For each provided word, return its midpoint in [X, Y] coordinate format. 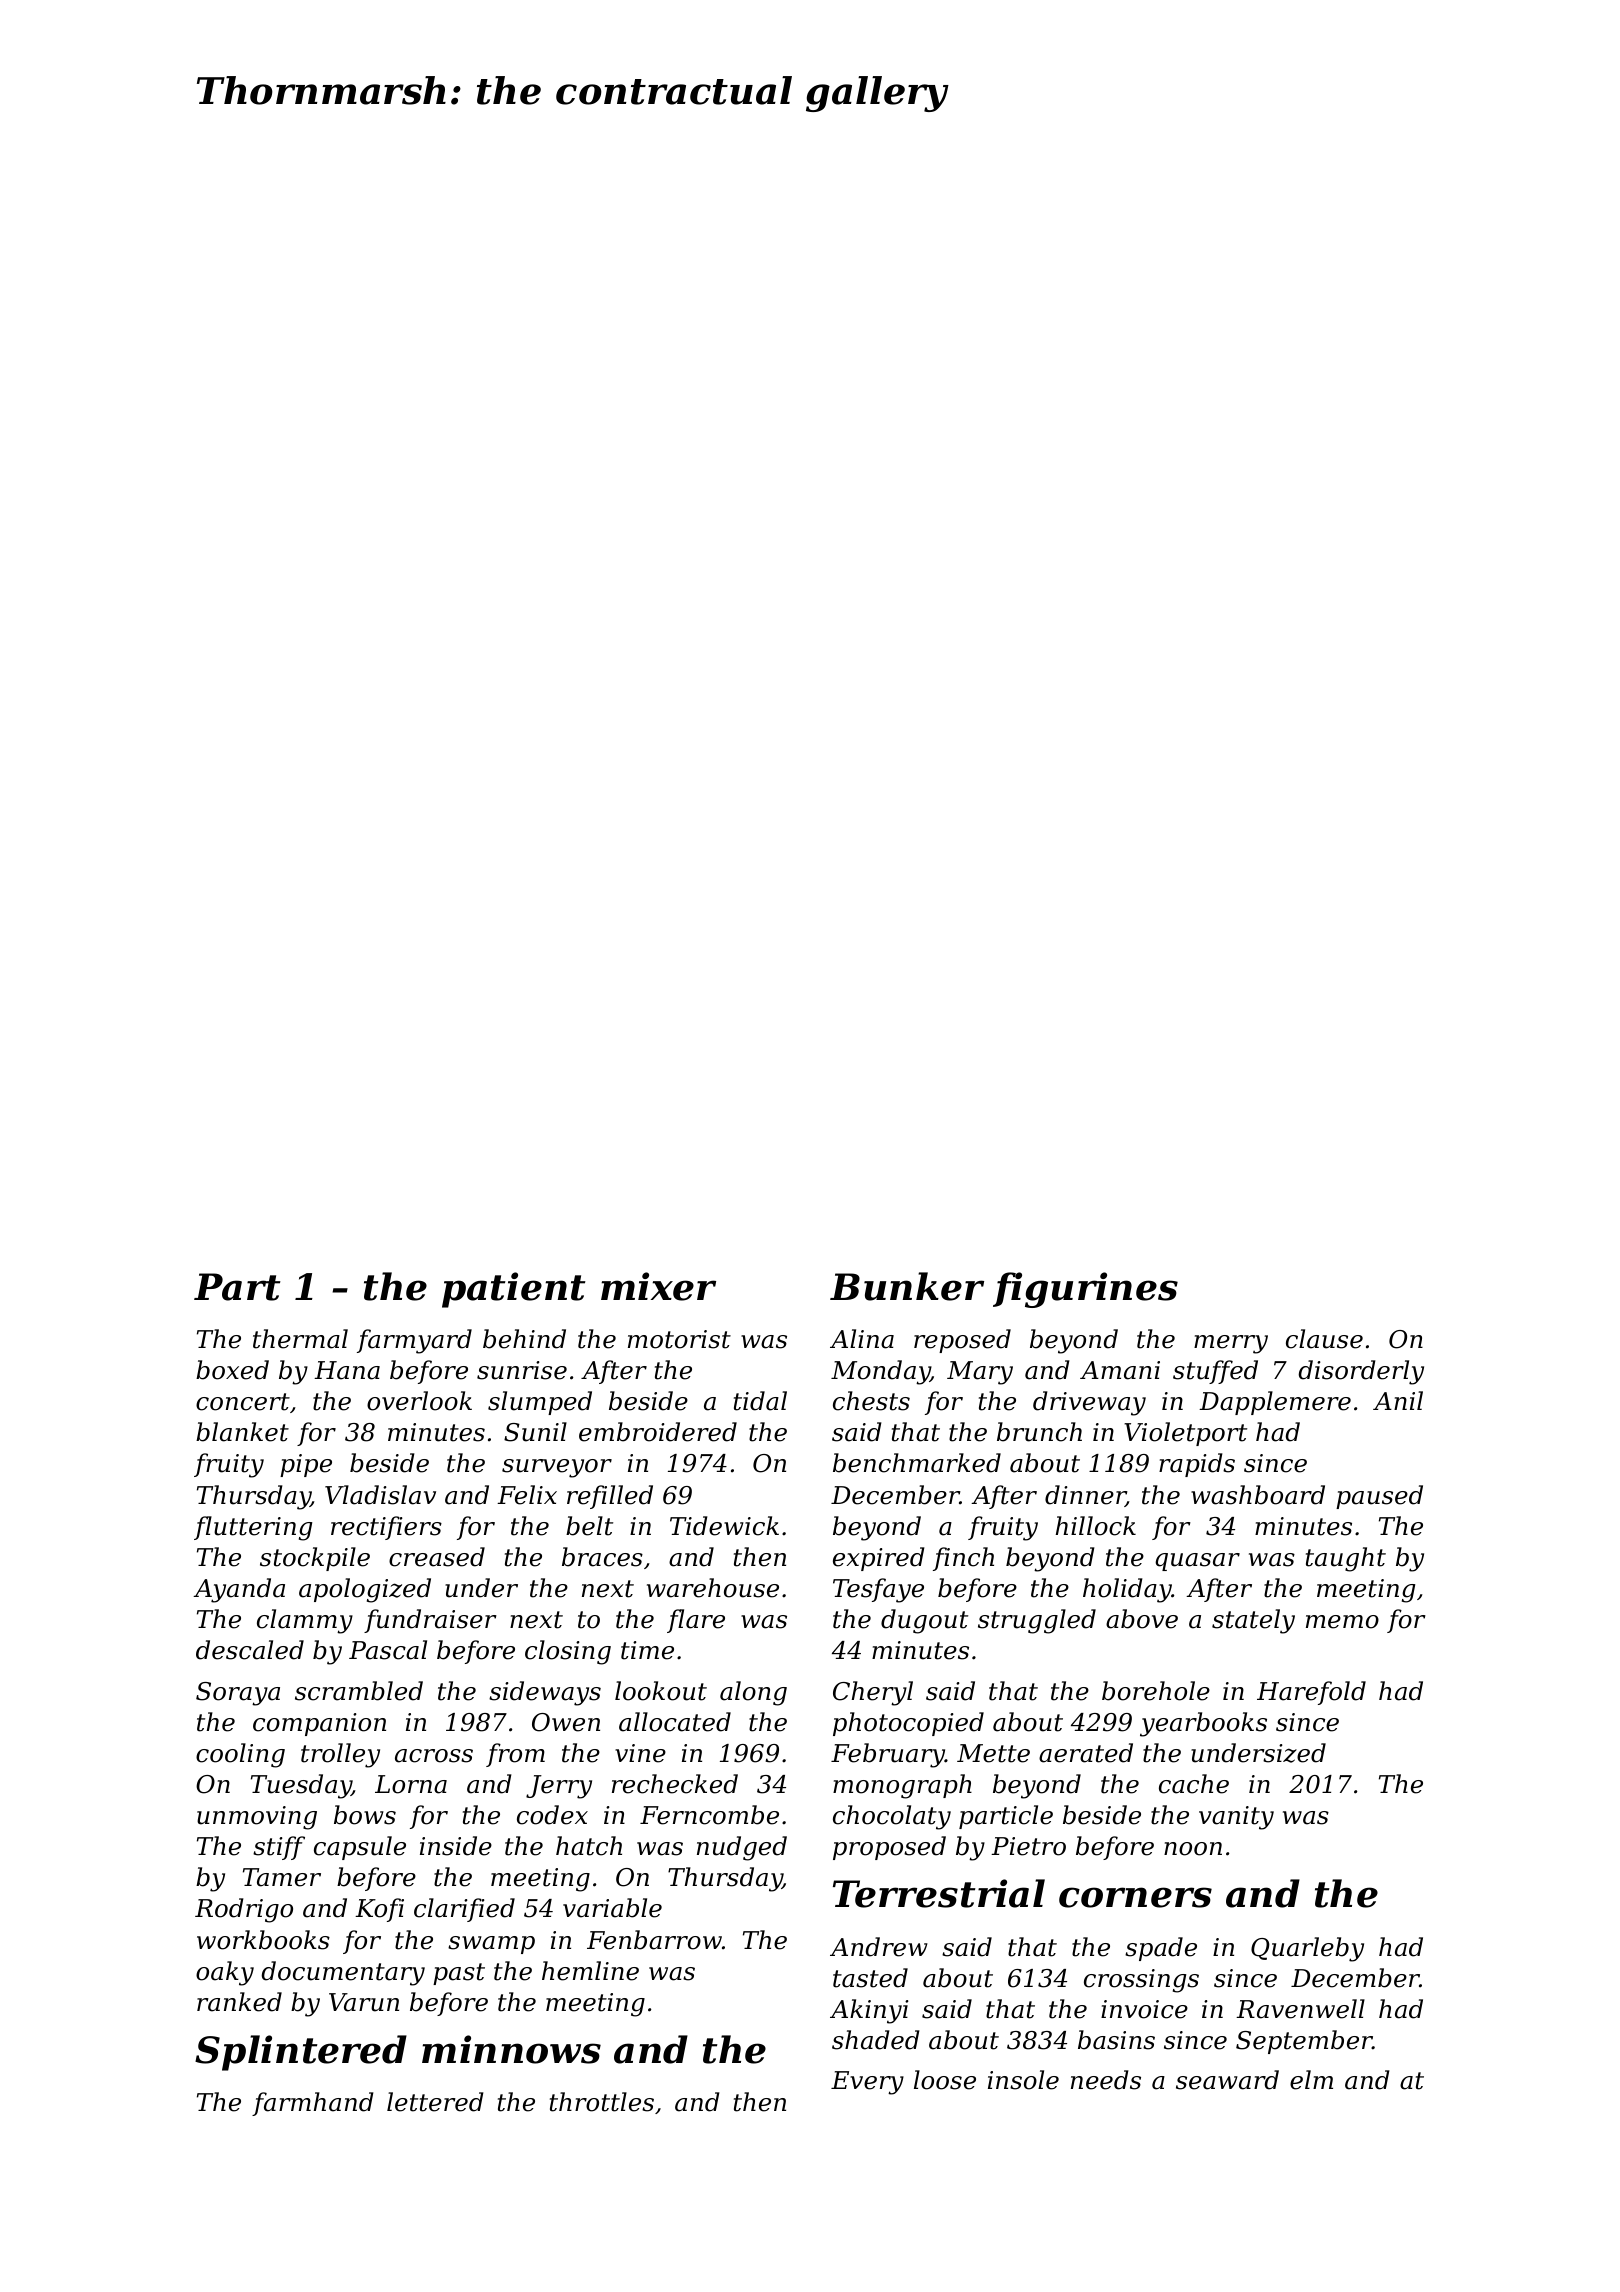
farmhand [312, 2104]
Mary [980, 1373]
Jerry [559, 1787]
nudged [742, 1848]
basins [1116, 2040]
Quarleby [1307, 1949]
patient [514, 1290]
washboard [1258, 1495]
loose [945, 2080]
